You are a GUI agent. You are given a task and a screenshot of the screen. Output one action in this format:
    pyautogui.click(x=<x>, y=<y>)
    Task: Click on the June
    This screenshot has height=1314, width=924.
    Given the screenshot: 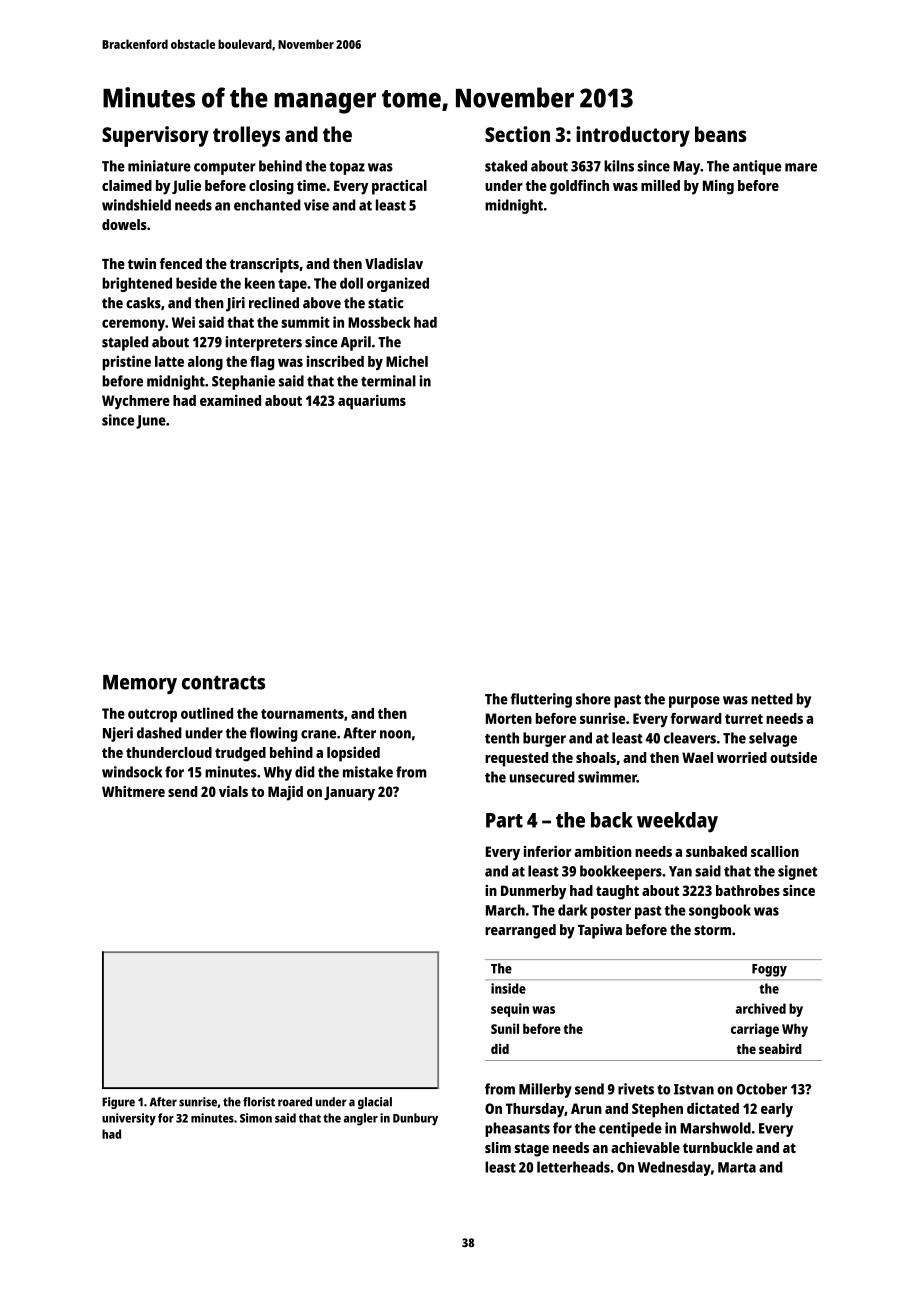 What is the action you would take?
    pyautogui.click(x=151, y=422)
